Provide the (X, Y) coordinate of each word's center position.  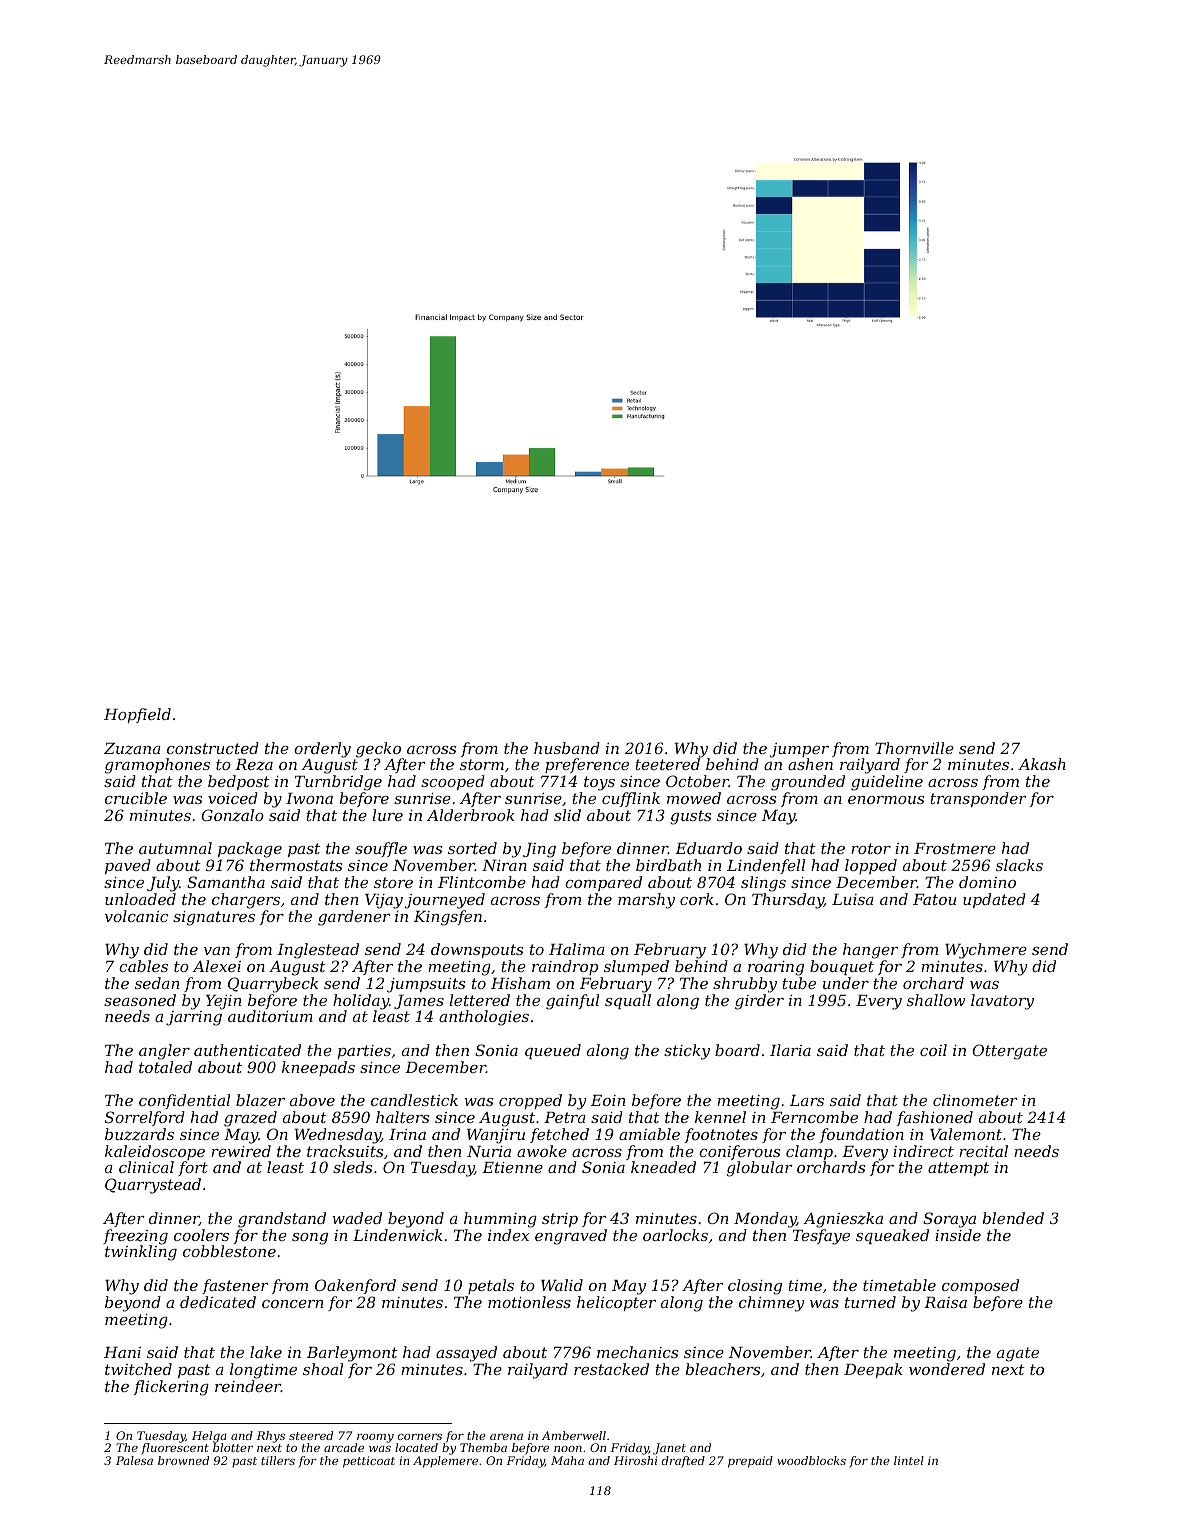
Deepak (873, 1370)
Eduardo (708, 848)
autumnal (175, 848)
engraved (571, 1237)
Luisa (853, 899)
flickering (171, 1388)
